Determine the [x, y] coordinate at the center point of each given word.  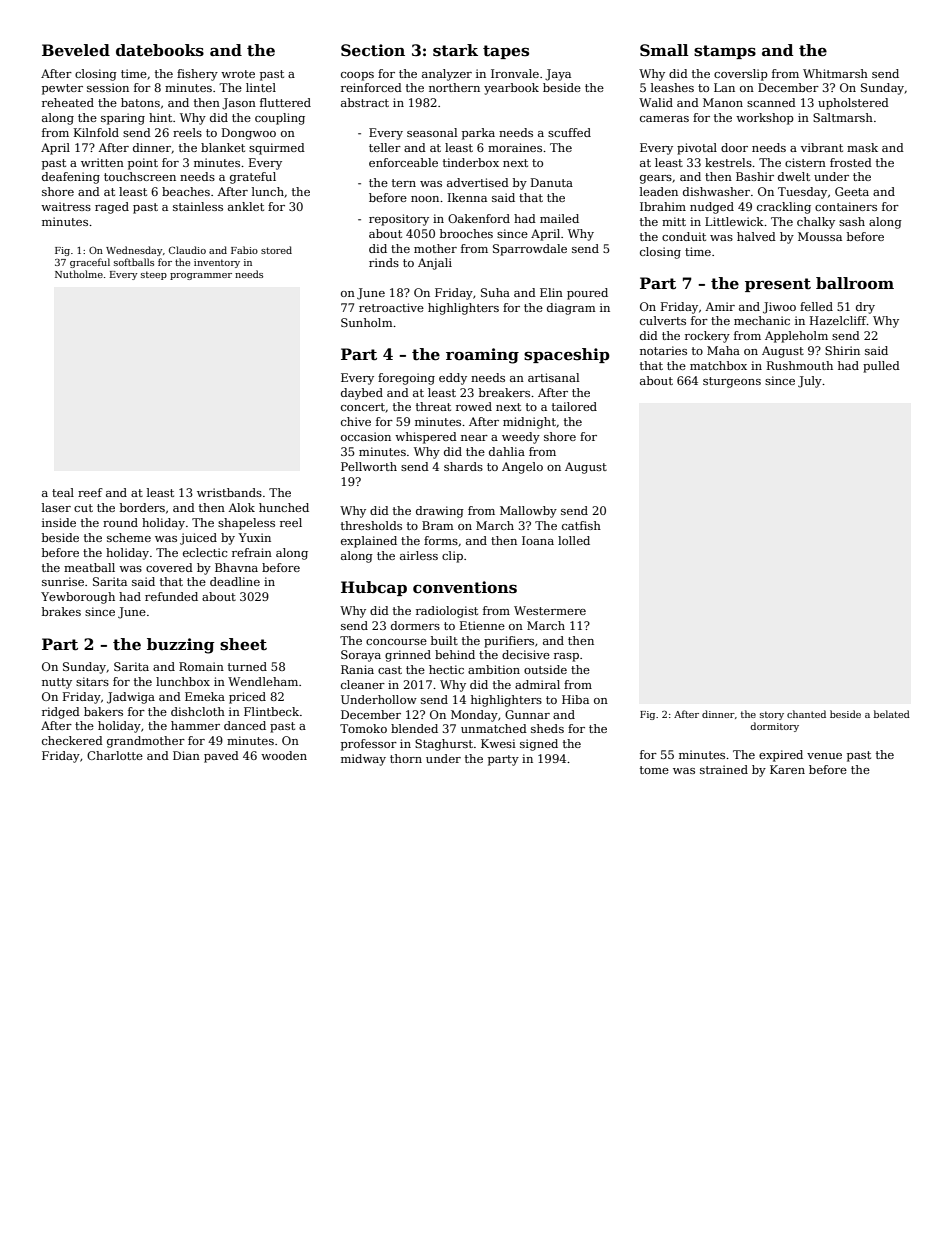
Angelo [522, 468]
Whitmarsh [835, 73]
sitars [92, 681]
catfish [581, 525]
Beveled [76, 50]
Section [373, 50]
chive [356, 421]
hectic [446, 669]
